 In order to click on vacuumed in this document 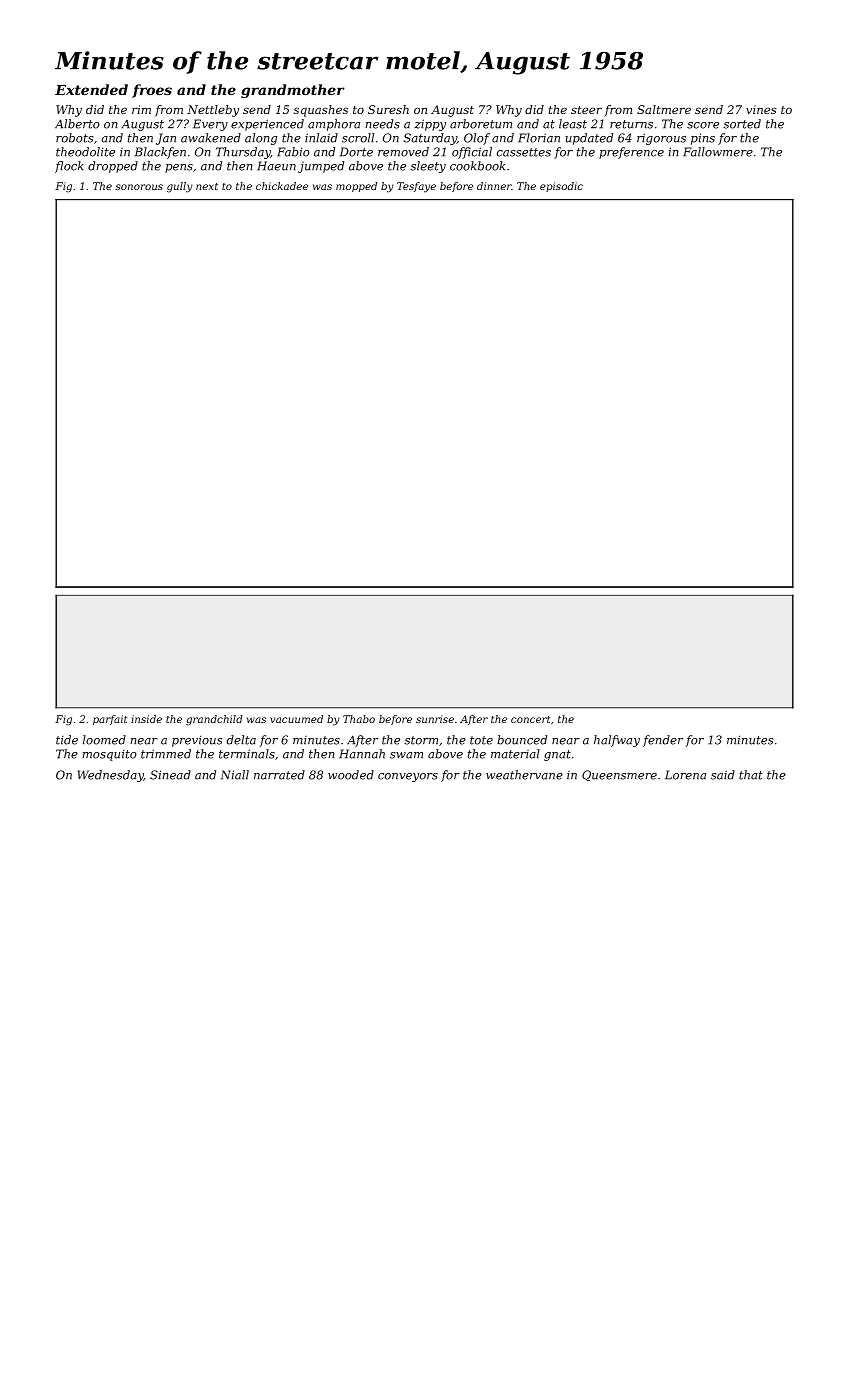, I will do `click(296, 719)`.
